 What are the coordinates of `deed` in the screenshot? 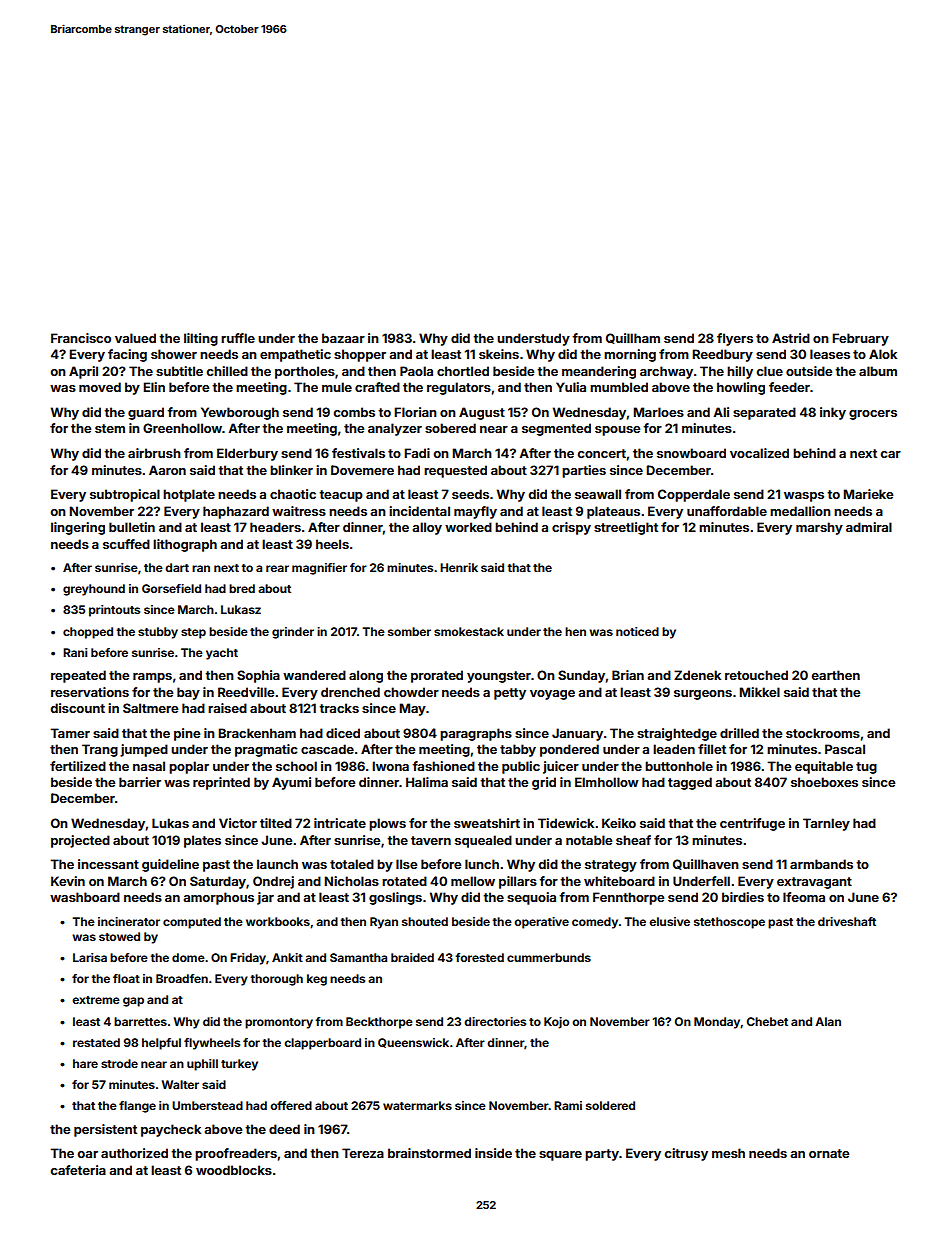 It's located at (284, 1129).
